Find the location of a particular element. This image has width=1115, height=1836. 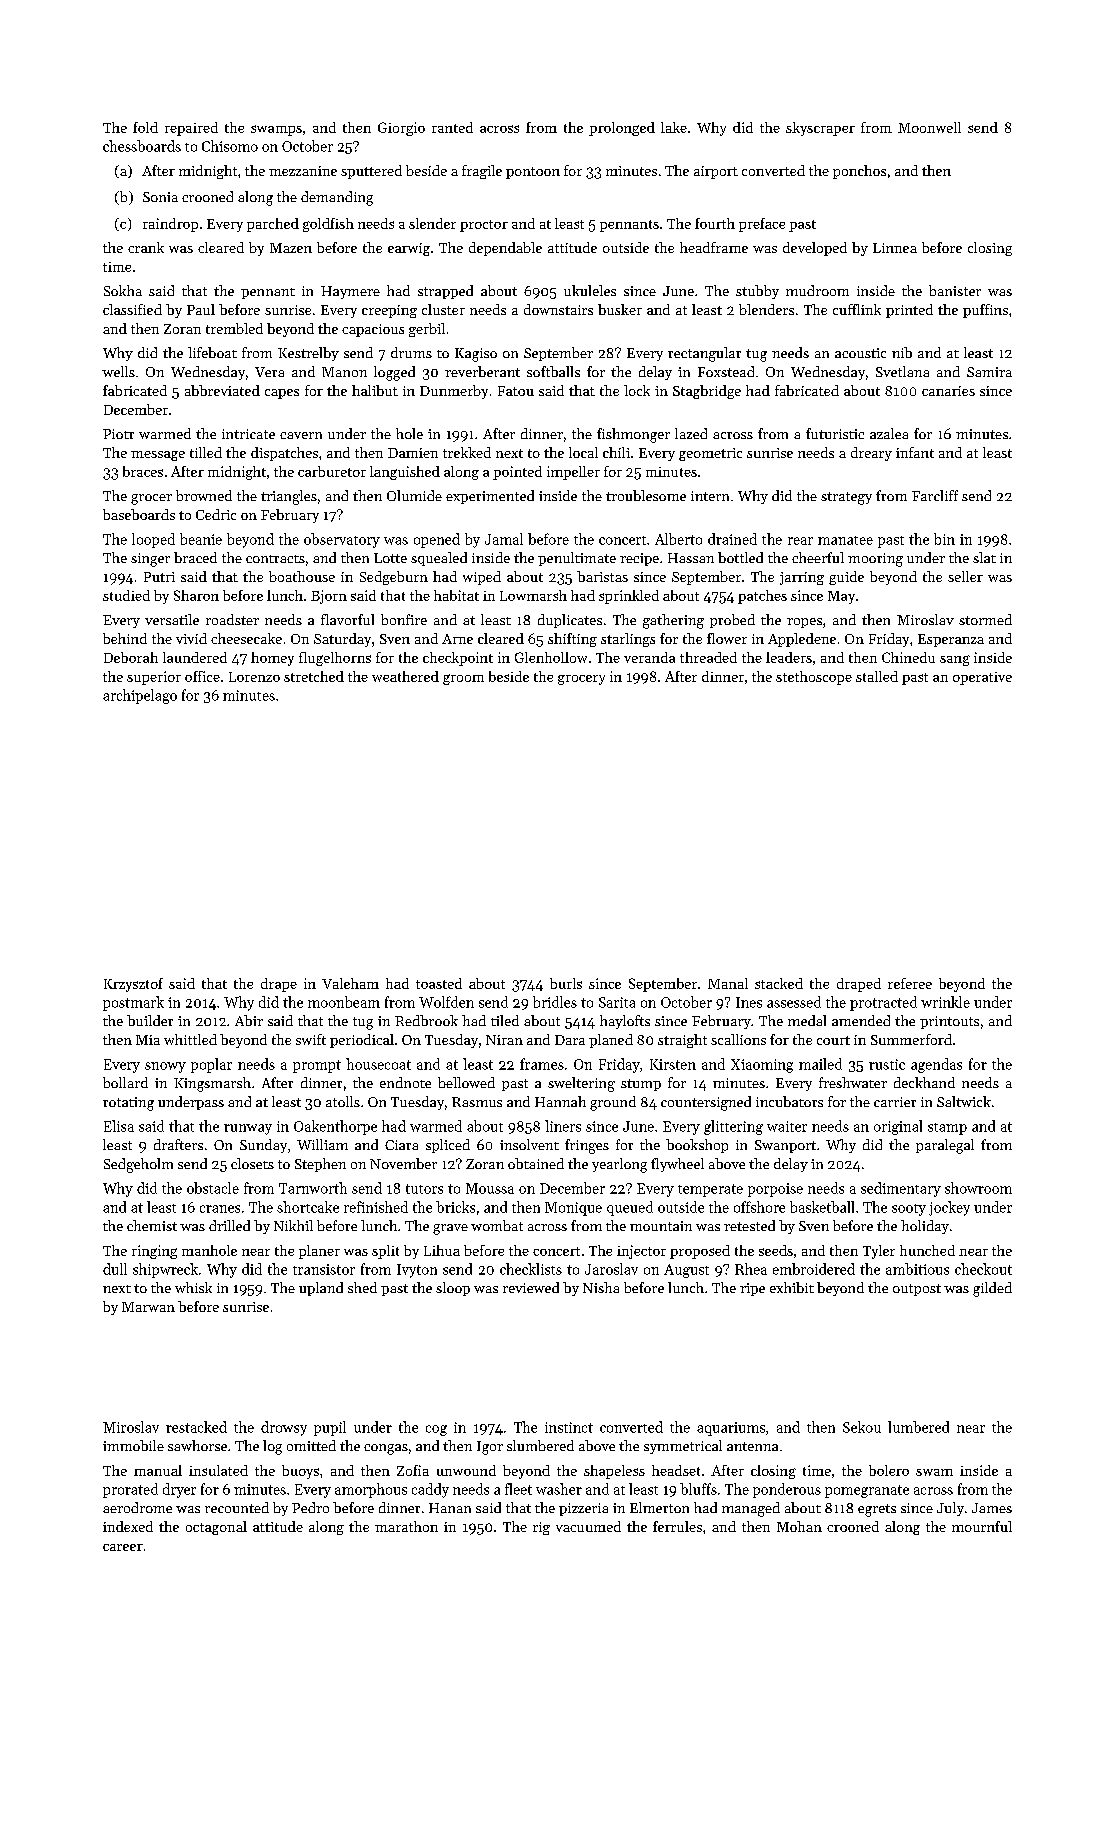

sputtered is located at coordinates (371, 172).
